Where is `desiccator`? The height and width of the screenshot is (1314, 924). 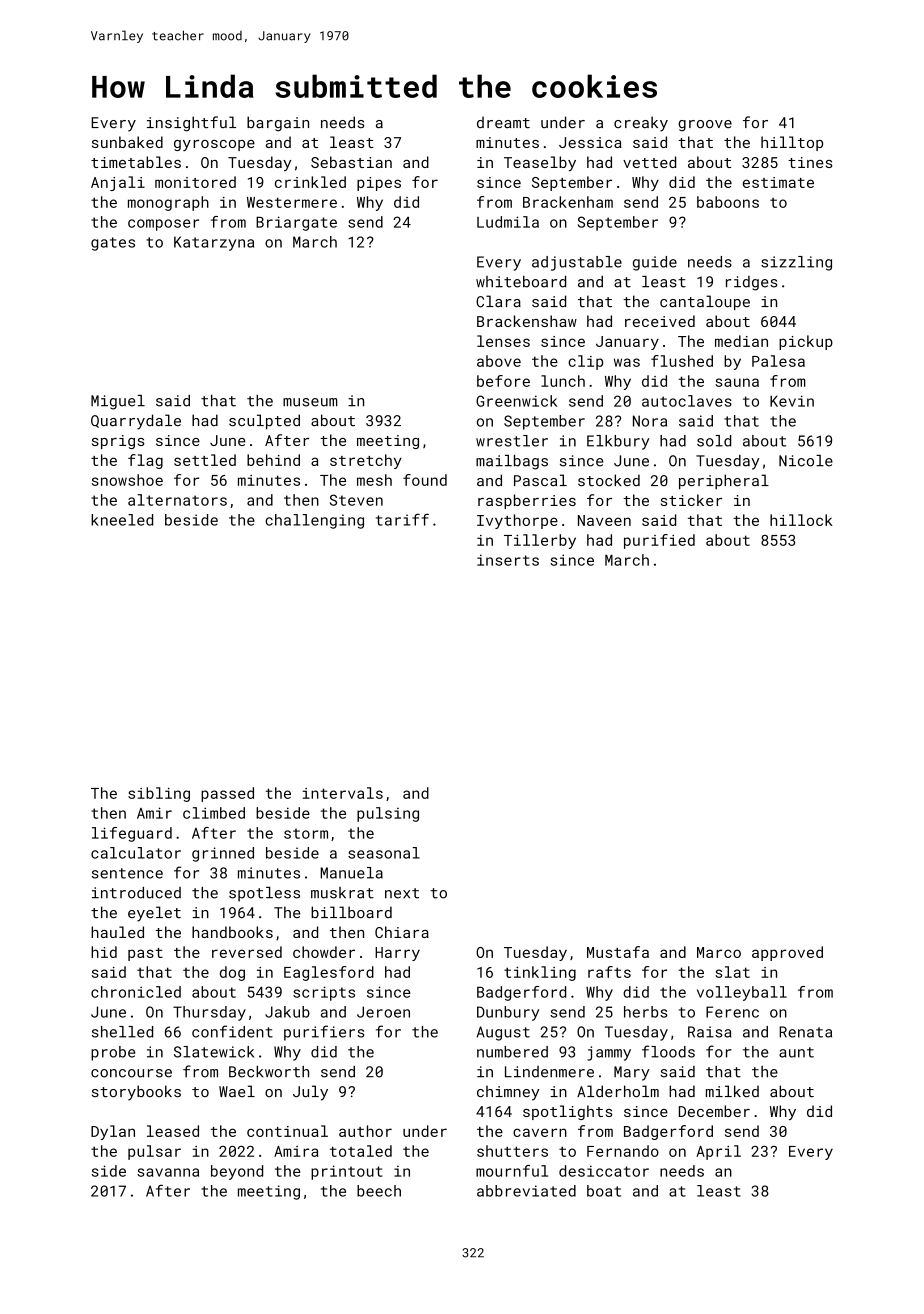
desiccator is located at coordinates (604, 1171).
